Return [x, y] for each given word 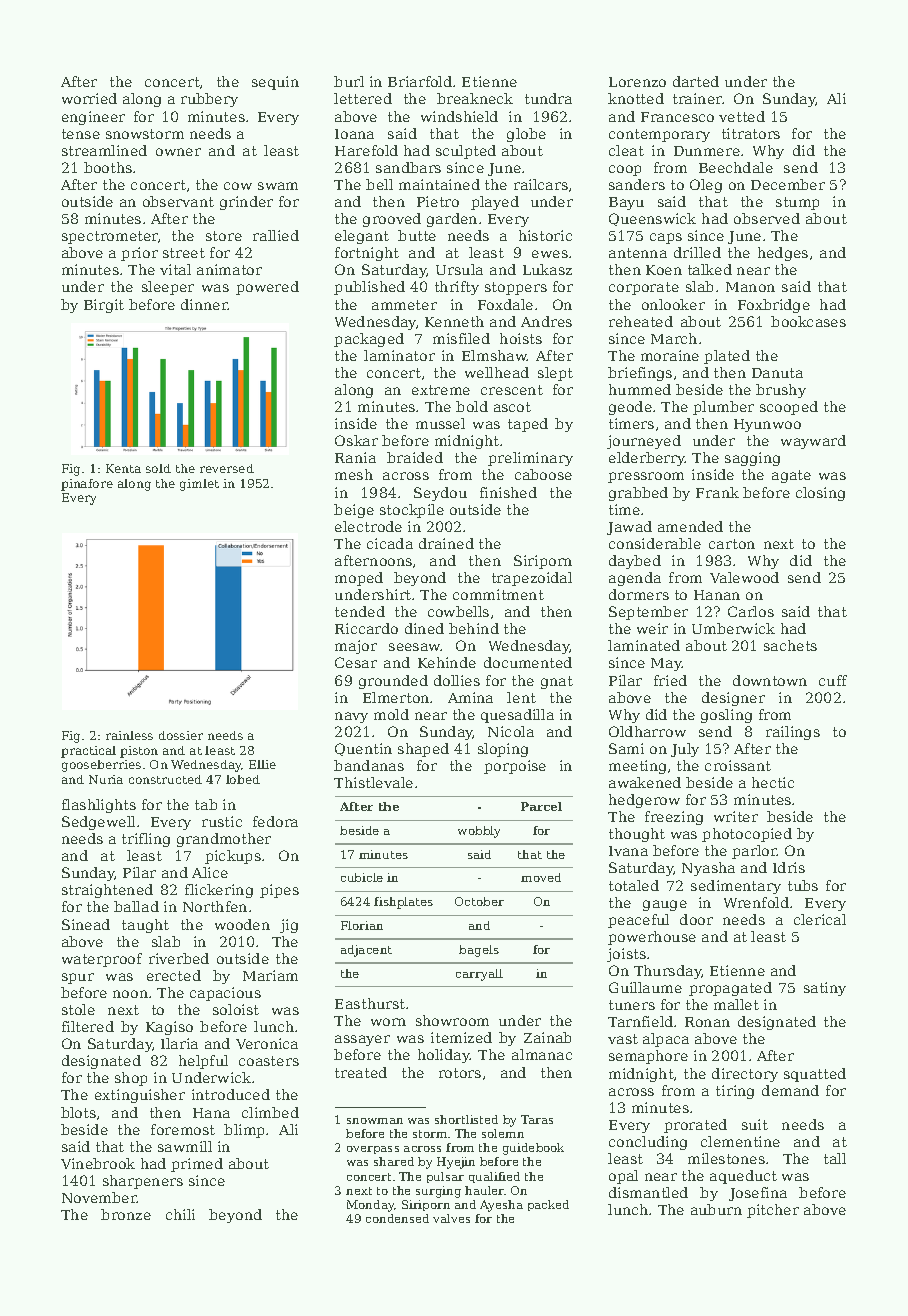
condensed [397, 1218]
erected [174, 975]
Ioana [354, 134]
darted [696, 81]
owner [178, 152]
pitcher [773, 1211]
